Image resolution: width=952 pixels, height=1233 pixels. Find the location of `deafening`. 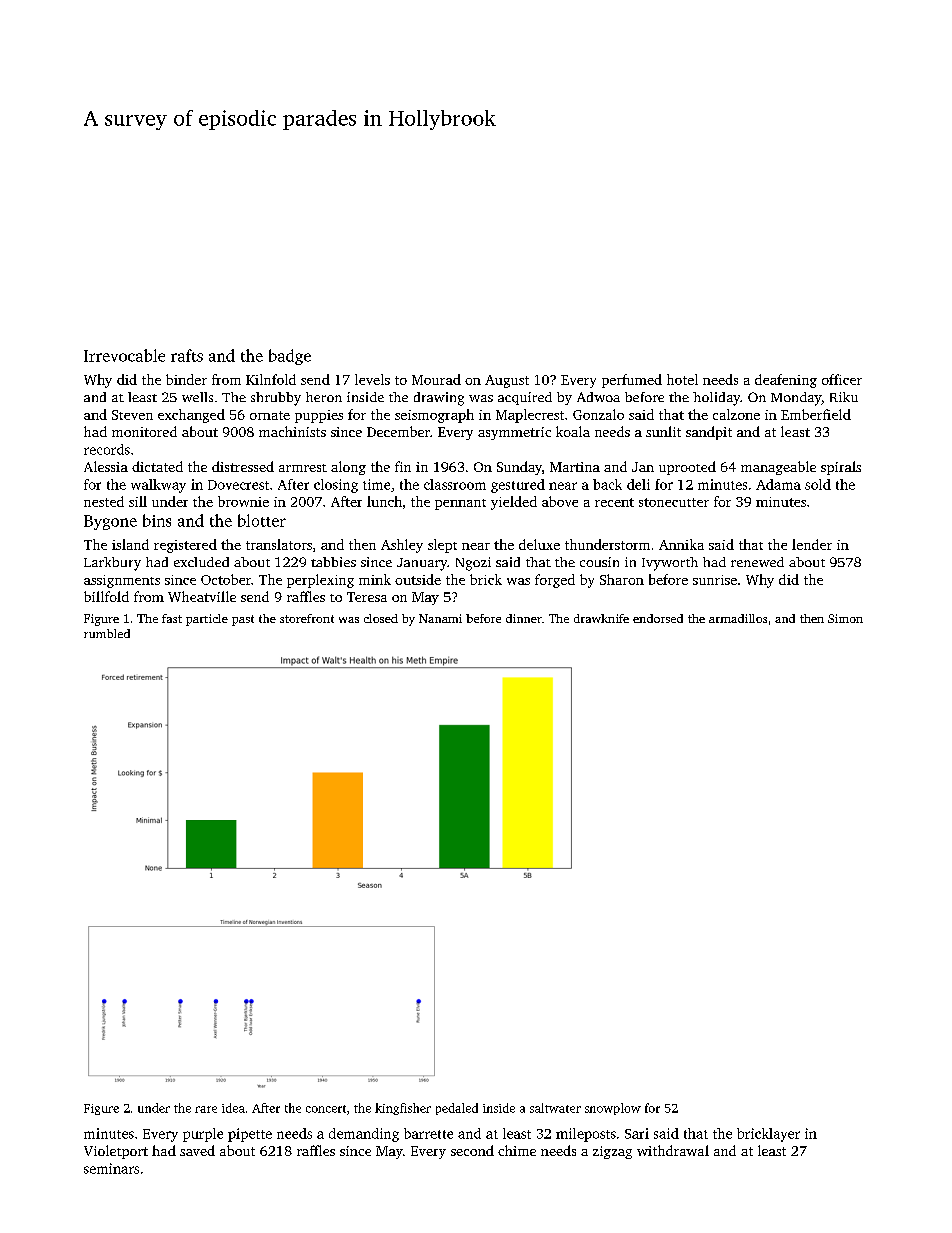

deafening is located at coordinates (786, 381).
